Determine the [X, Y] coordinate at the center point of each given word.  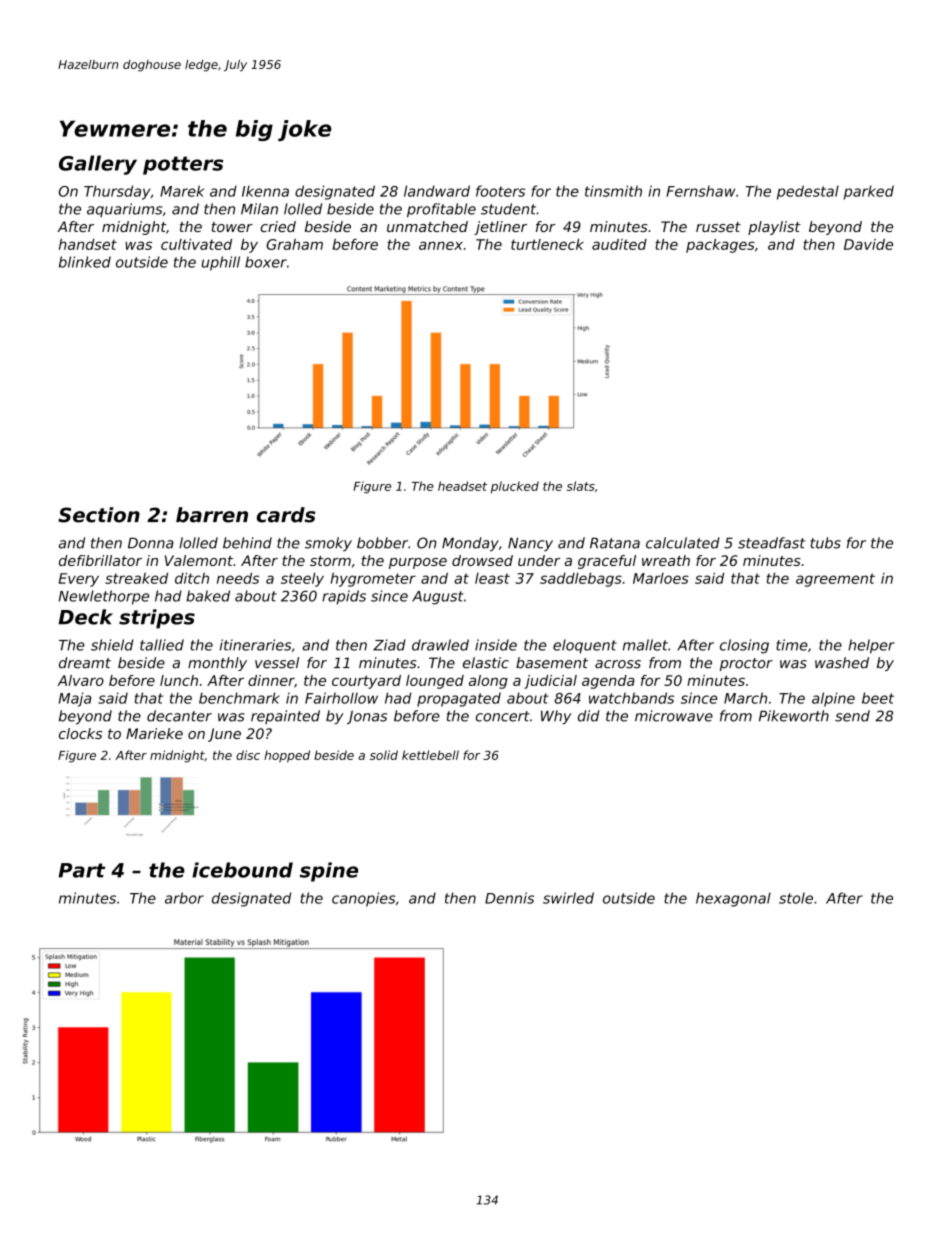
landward [437, 191]
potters [183, 165]
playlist [774, 228]
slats [581, 486]
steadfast [771, 543]
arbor [184, 898]
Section [99, 515]
